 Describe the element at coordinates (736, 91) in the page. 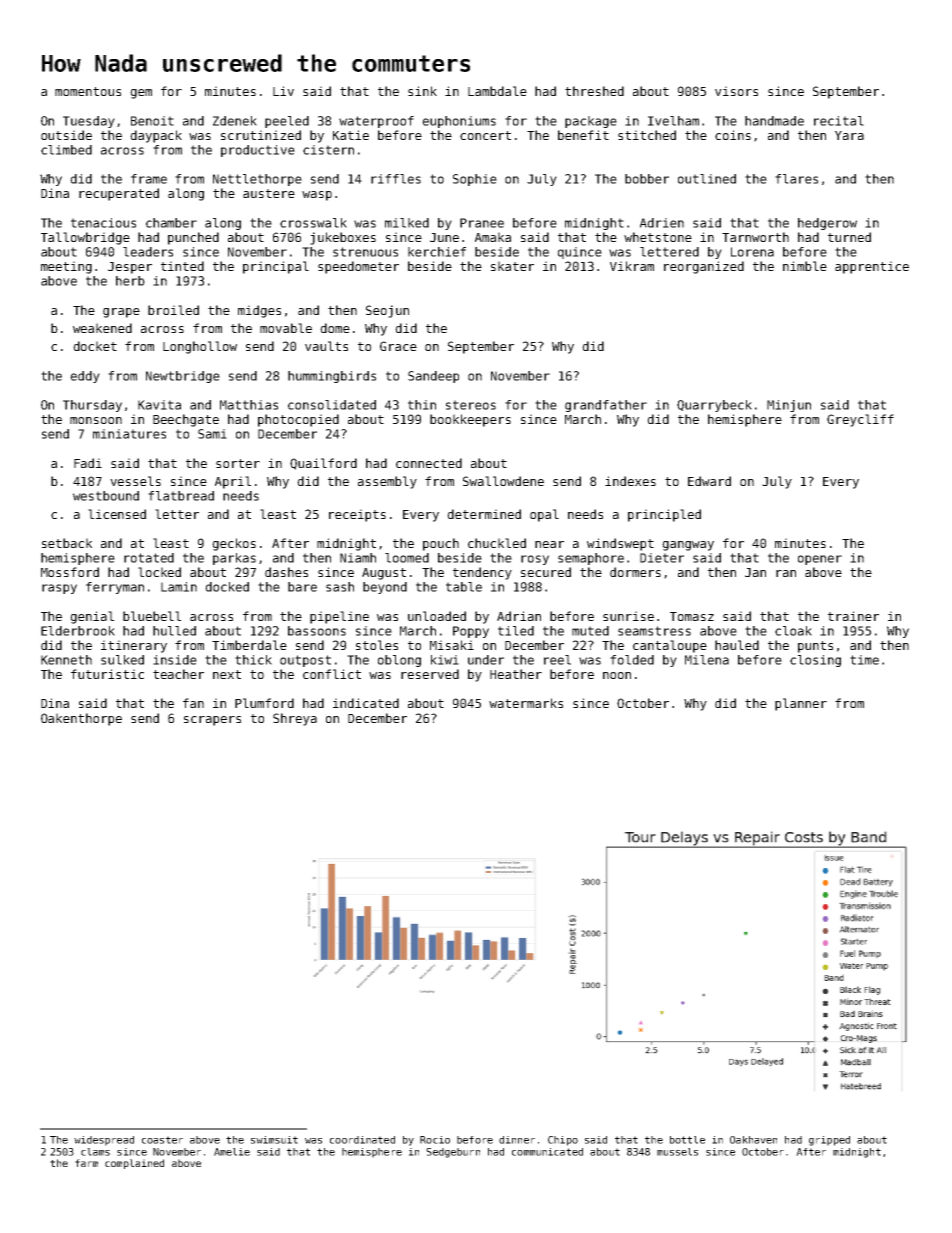

I see `visors` at that location.
